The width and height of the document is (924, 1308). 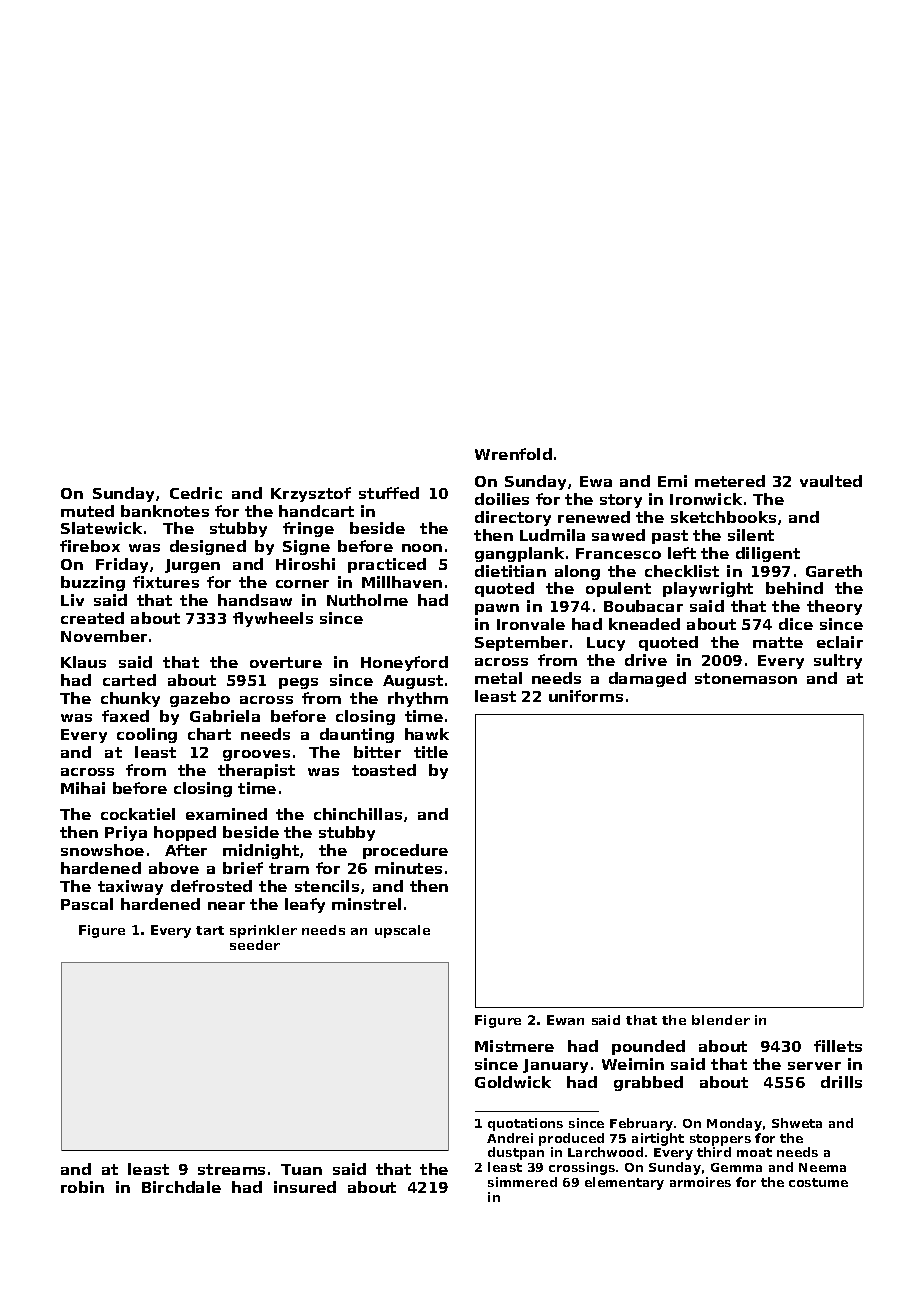 What do you see at coordinates (402, 931) in the document?
I see `upscale` at bounding box center [402, 931].
